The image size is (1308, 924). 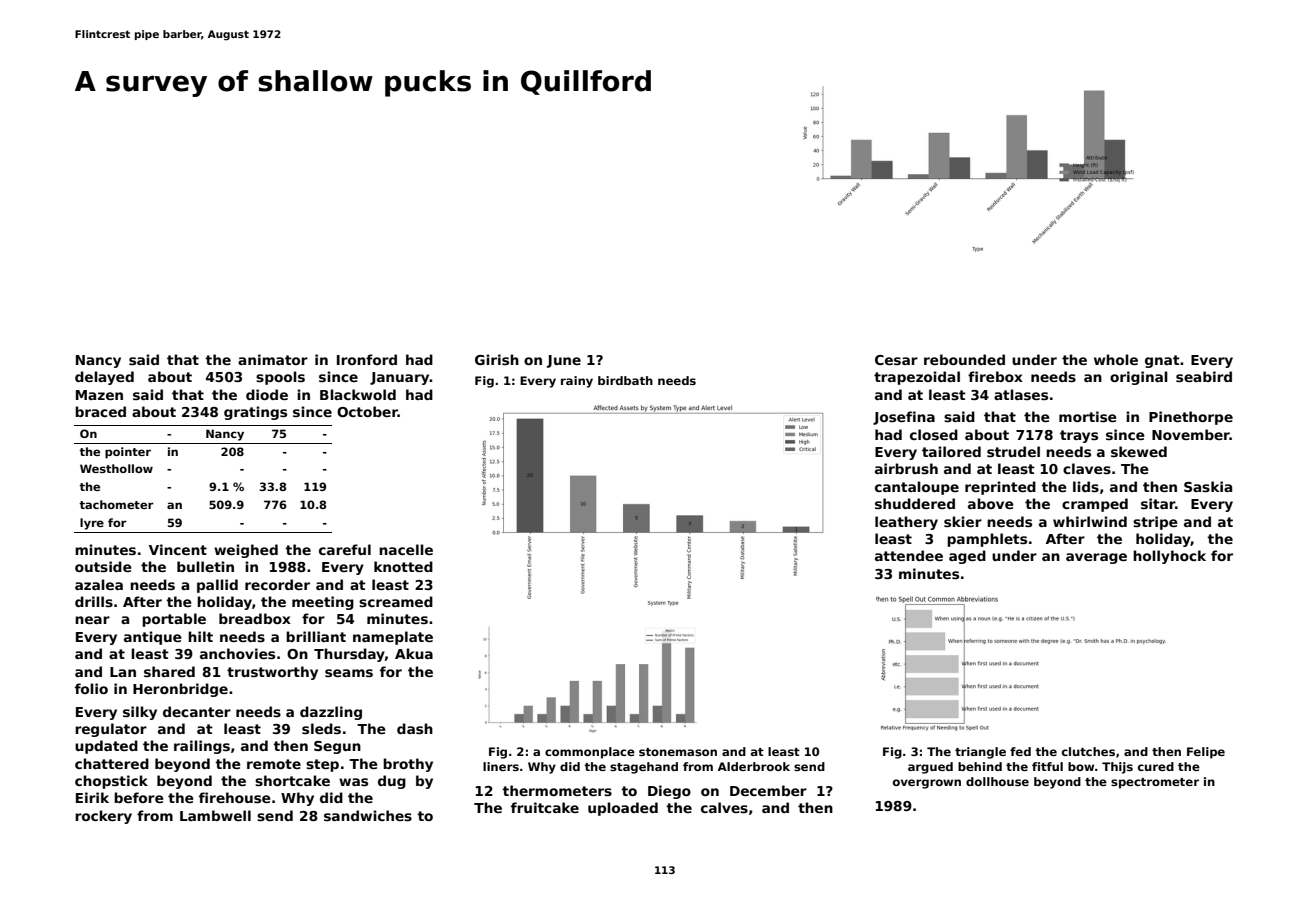 What do you see at coordinates (331, 713) in the image?
I see `dazzling` at bounding box center [331, 713].
